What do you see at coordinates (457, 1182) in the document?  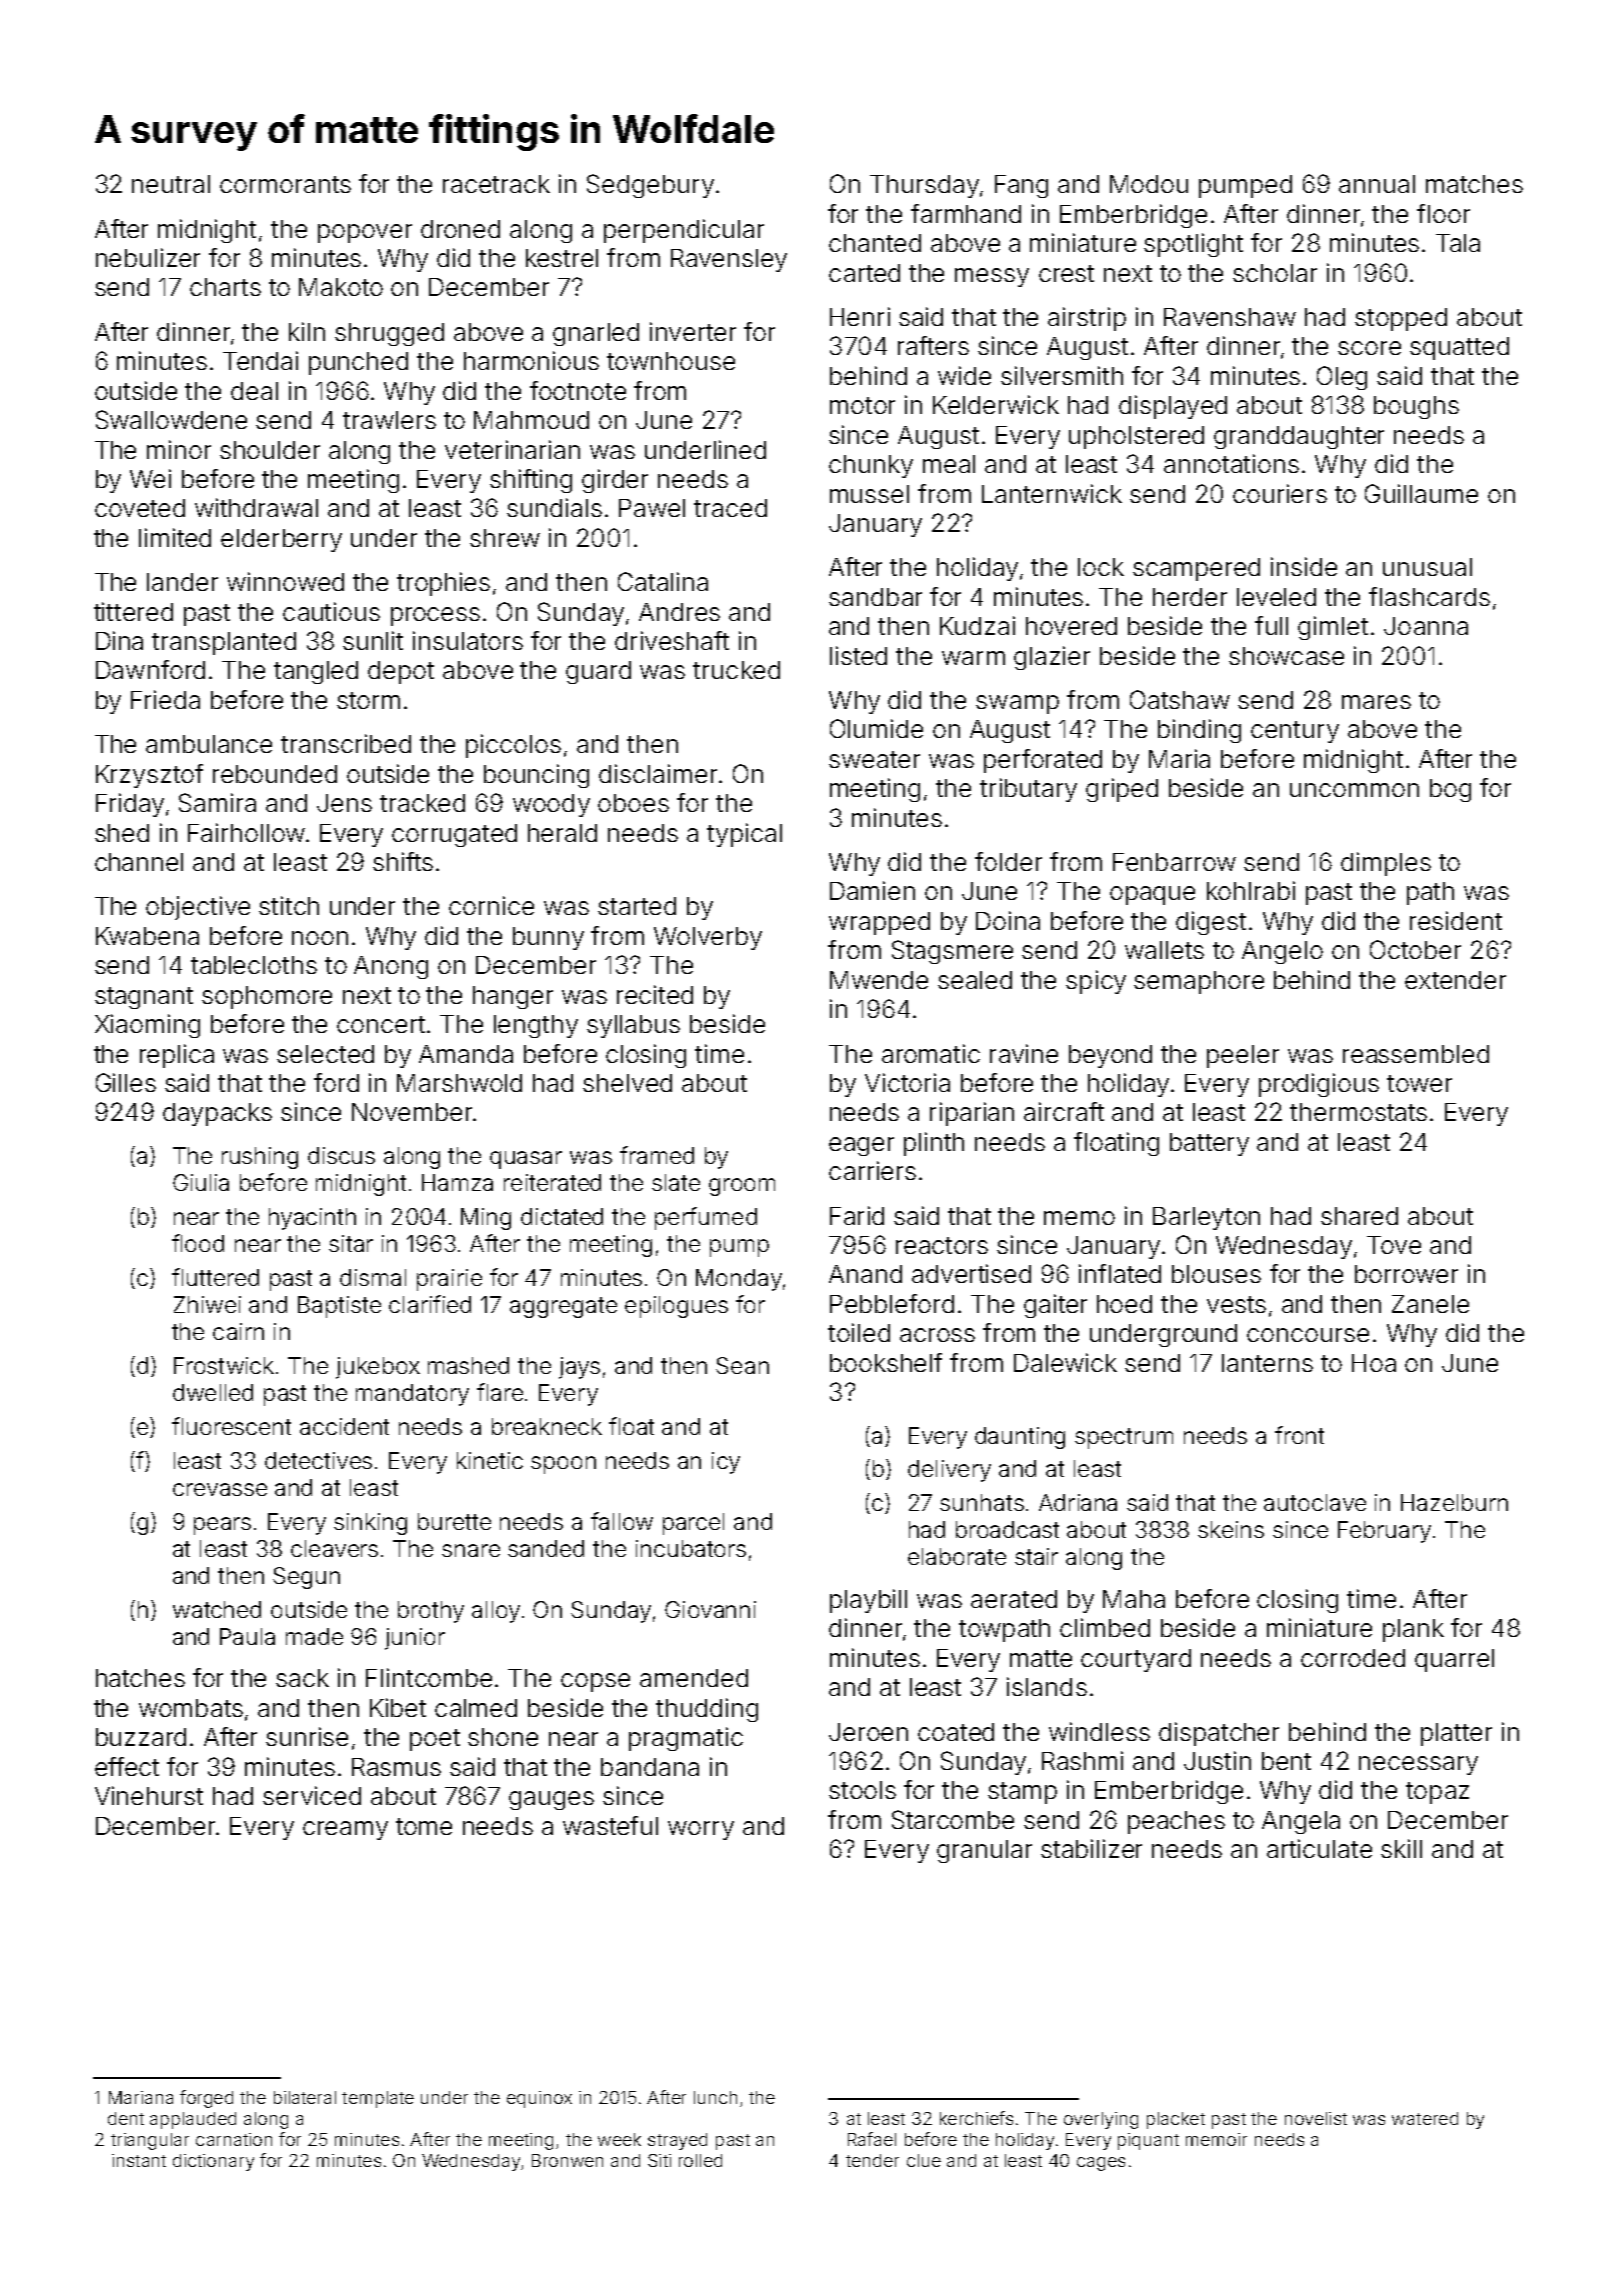 I see `Hamza` at bounding box center [457, 1182].
